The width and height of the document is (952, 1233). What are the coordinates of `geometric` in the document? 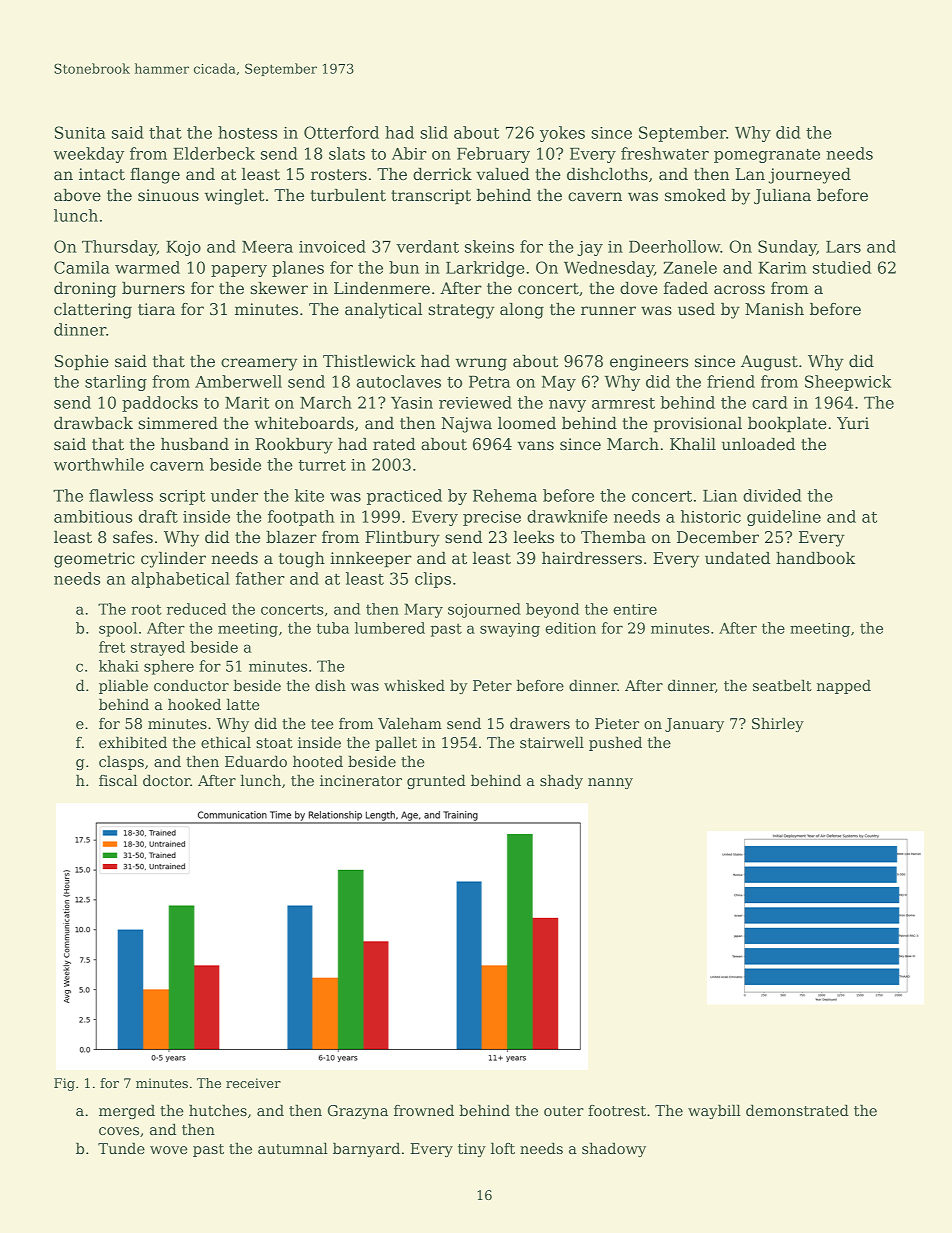 It's located at (94, 560).
